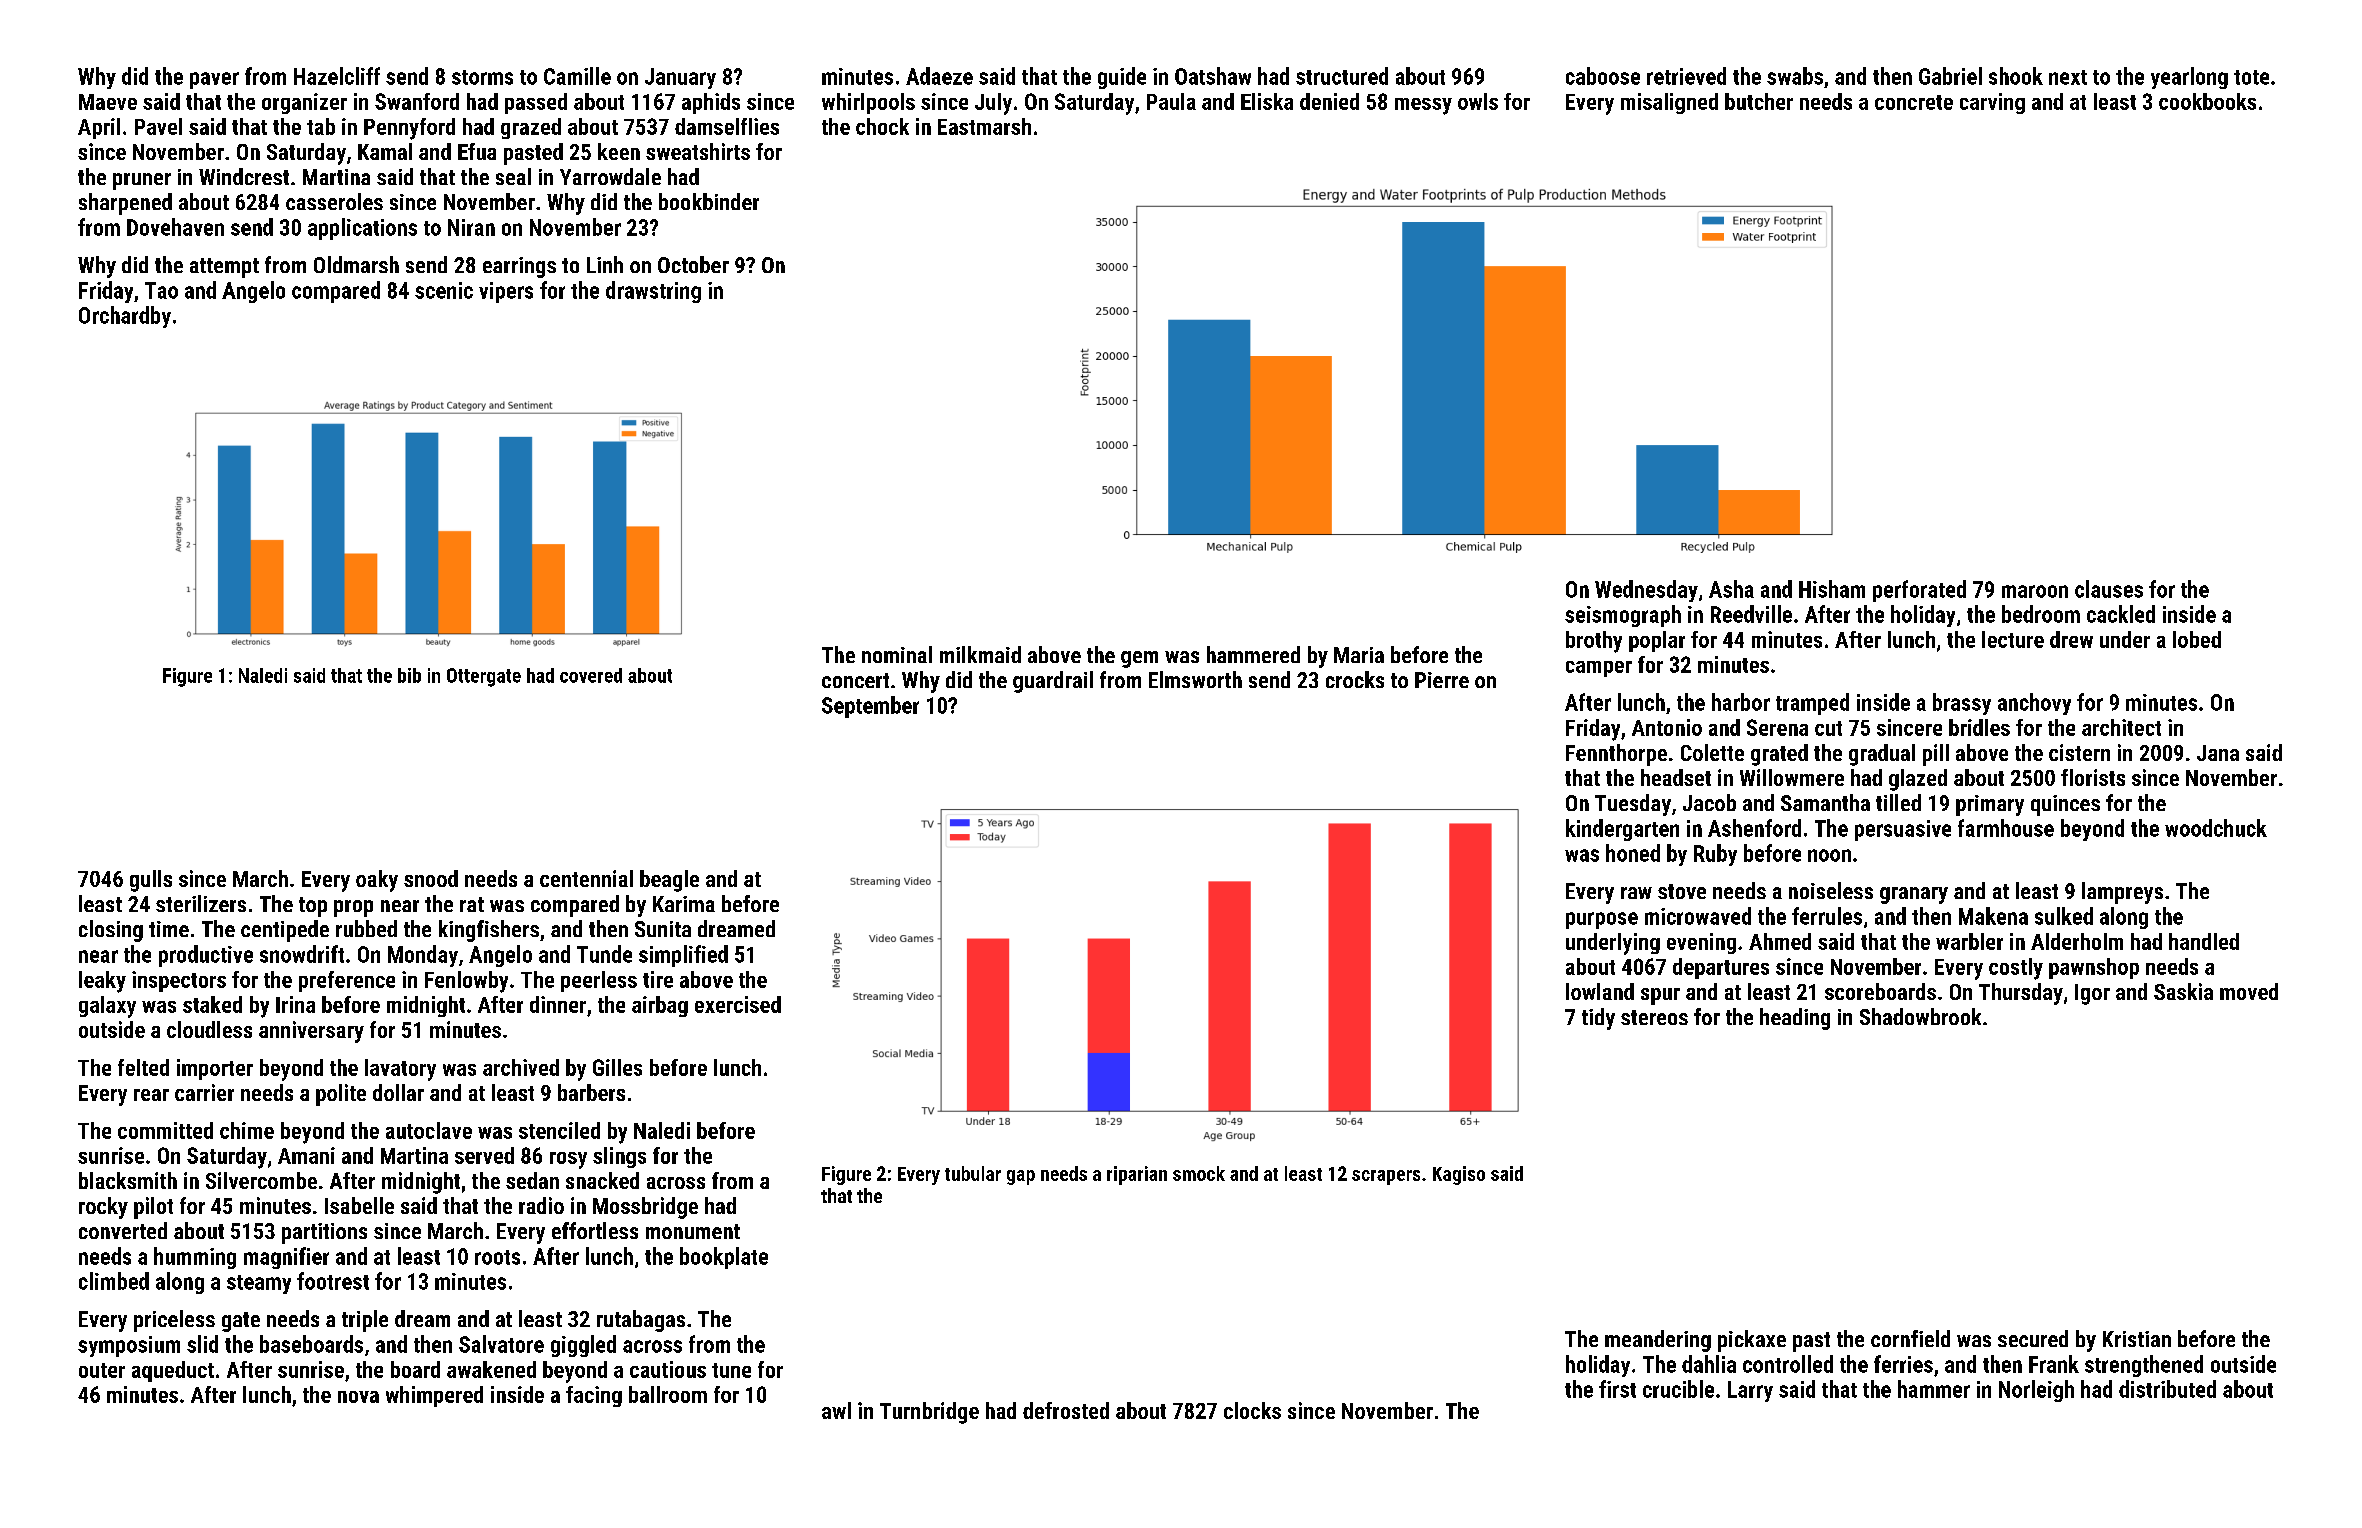 This screenshot has height=1528, width=2362. What do you see at coordinates (1252, 1410) in the screenshot?
I see `clocks` at bounding box center [1252, 1410].
